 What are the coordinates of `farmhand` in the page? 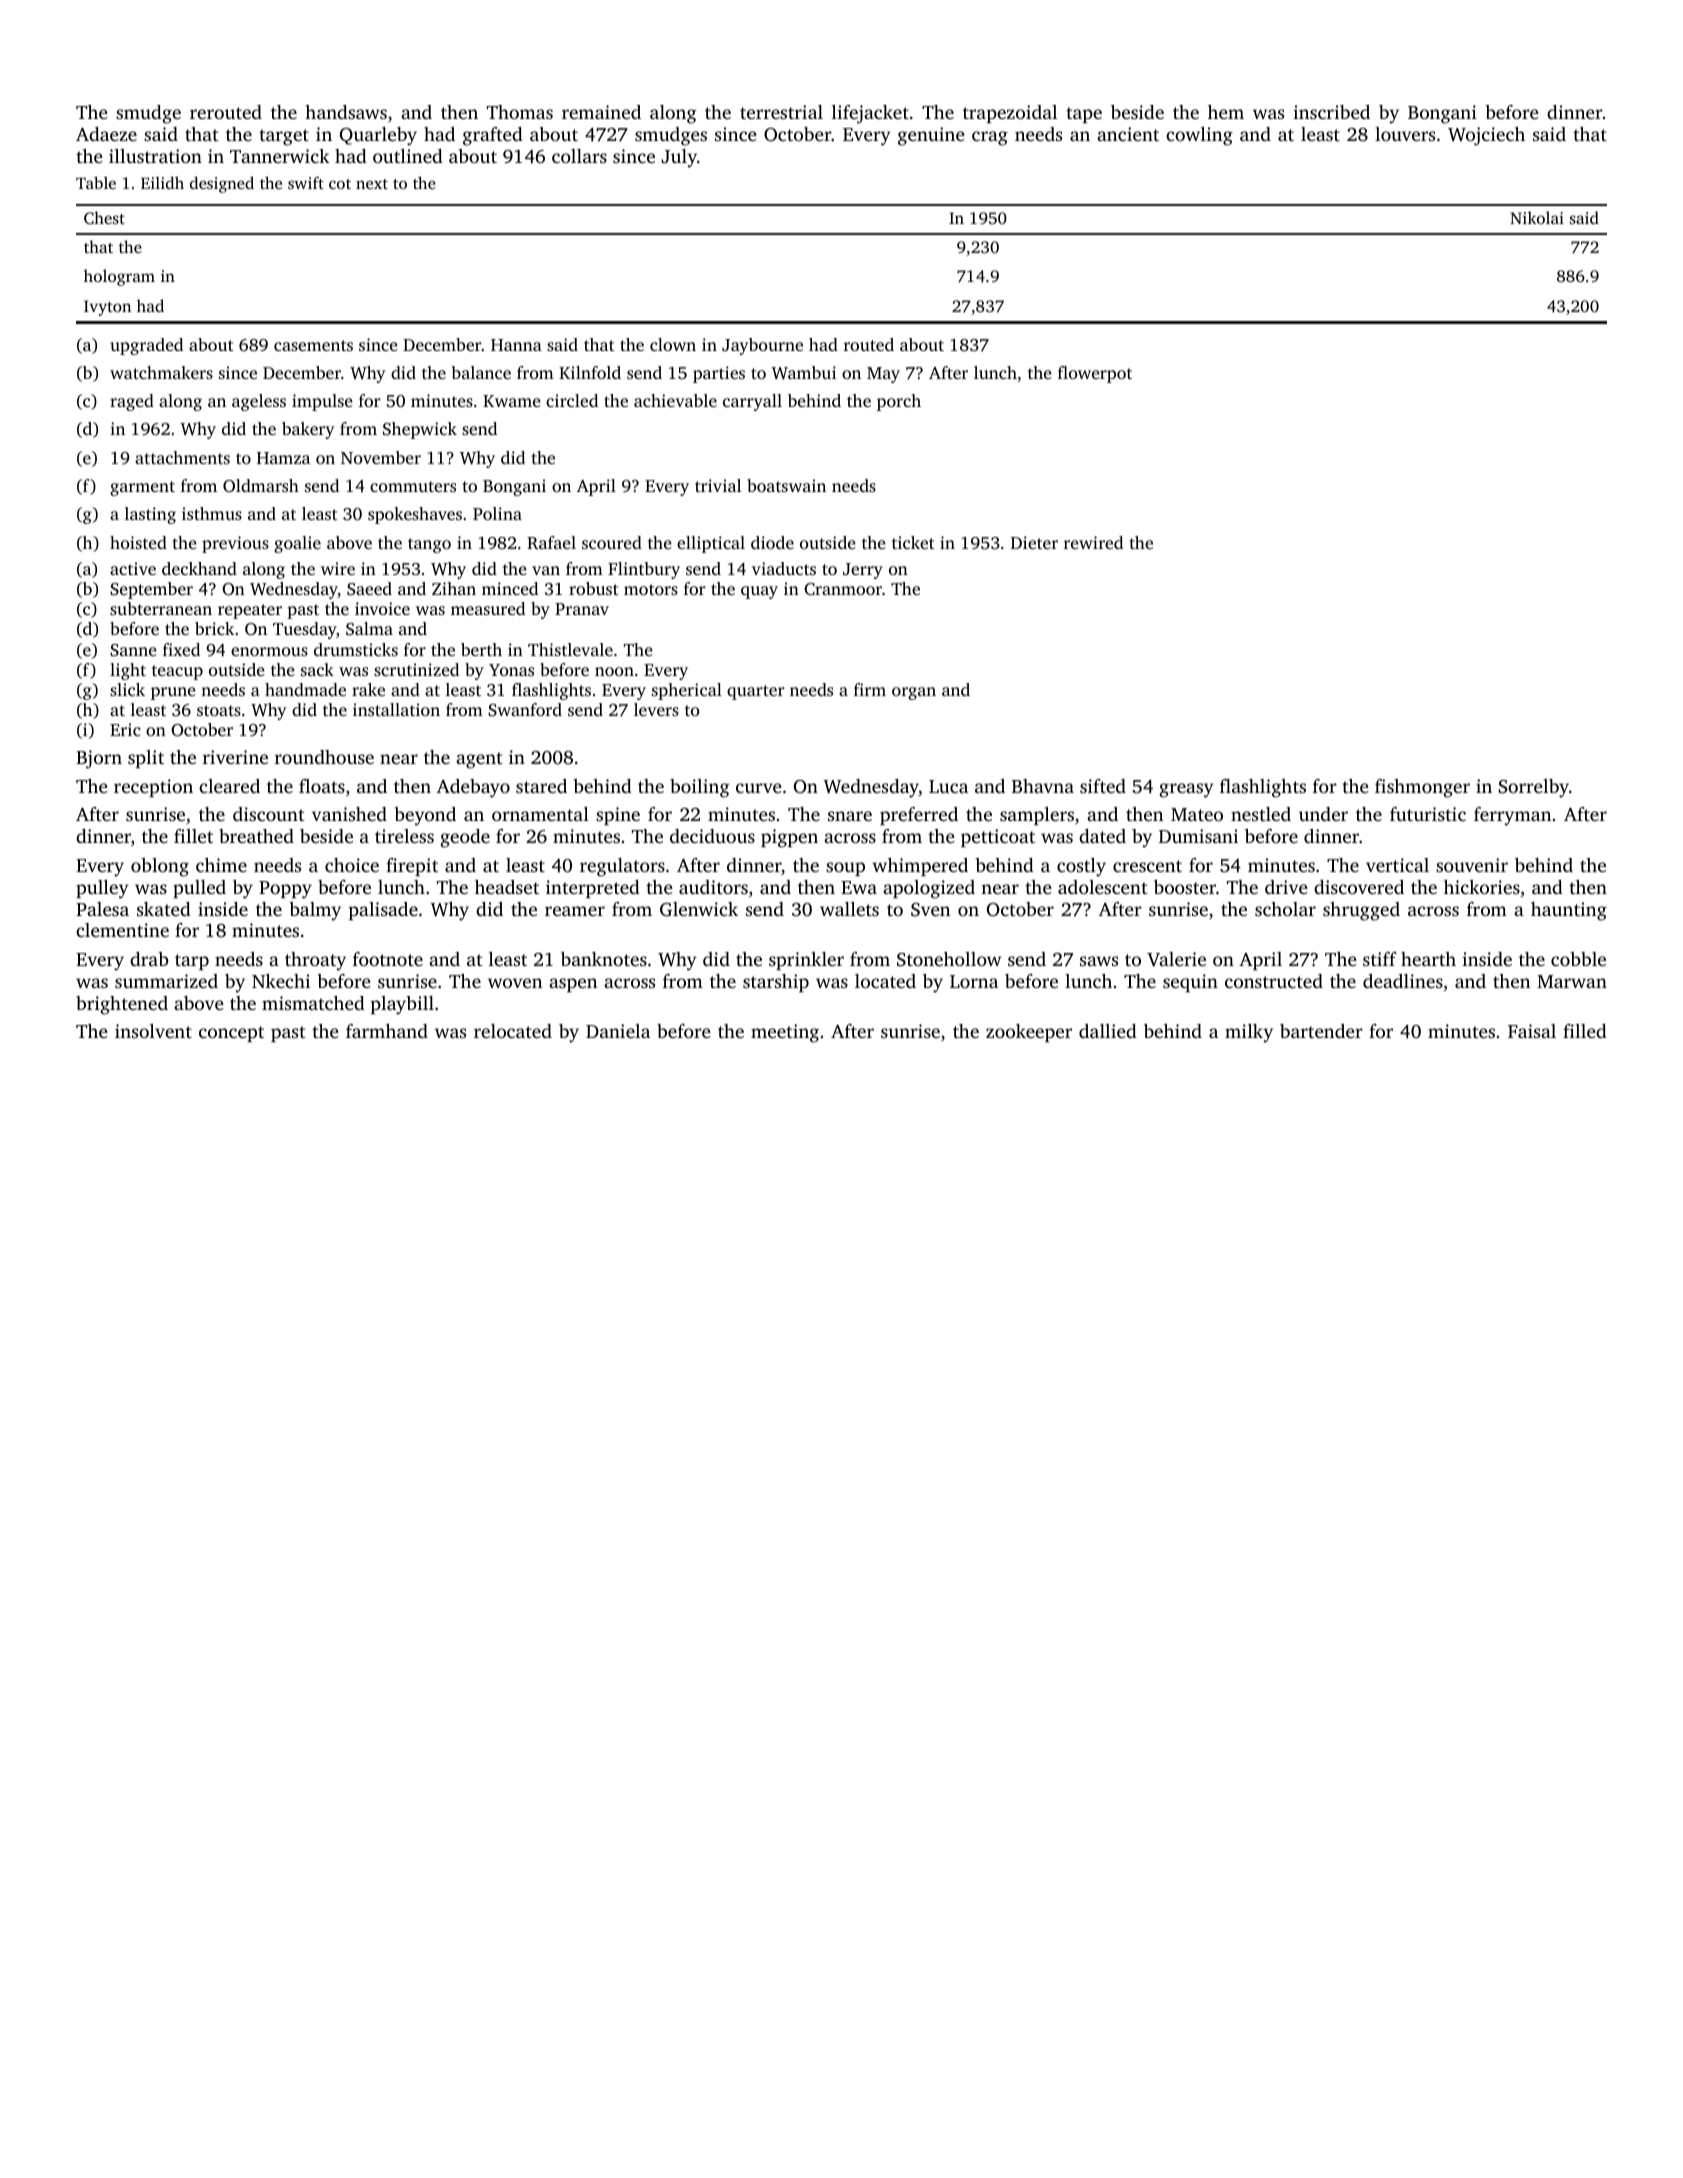 It's located at (387, 1031).
